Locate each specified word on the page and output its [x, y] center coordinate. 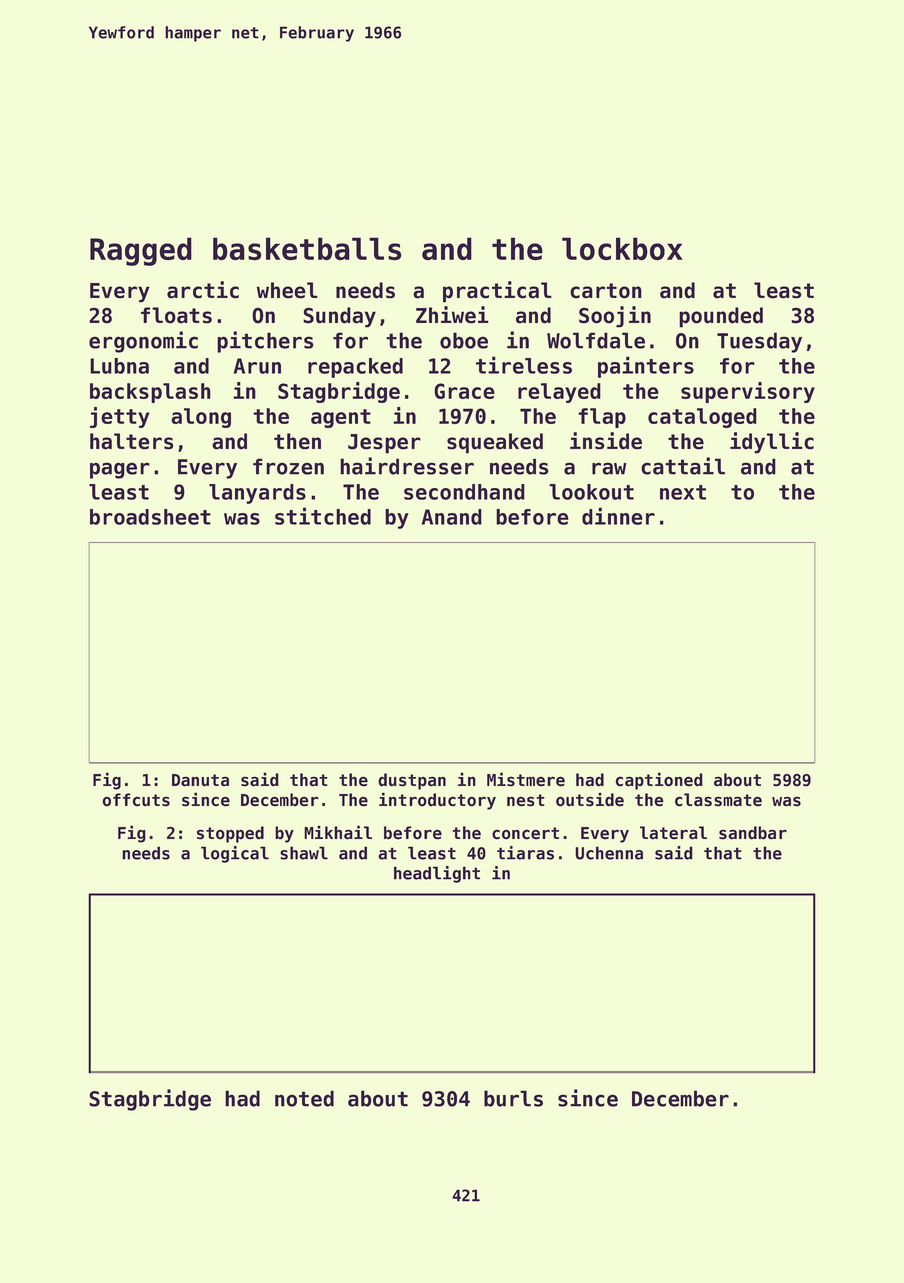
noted [304, 1098]
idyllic [772, 443]
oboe [464, 340]
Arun [257, 366]
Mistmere [526, 779]
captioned [659, 781]
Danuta [200, 780]
